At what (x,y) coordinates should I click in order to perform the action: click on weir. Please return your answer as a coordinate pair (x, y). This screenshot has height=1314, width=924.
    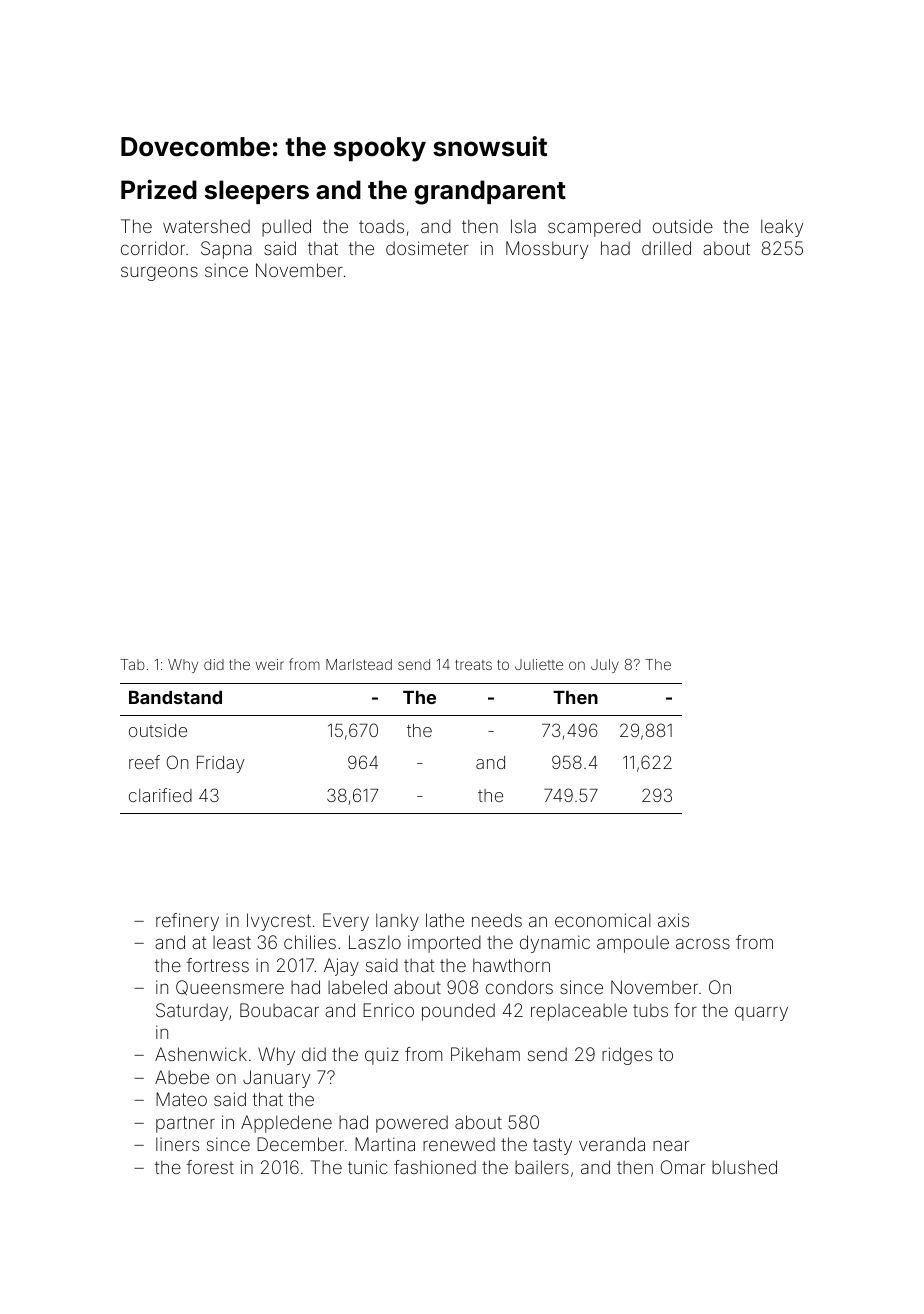
    Looking at the image, I should click on (270, 664).
